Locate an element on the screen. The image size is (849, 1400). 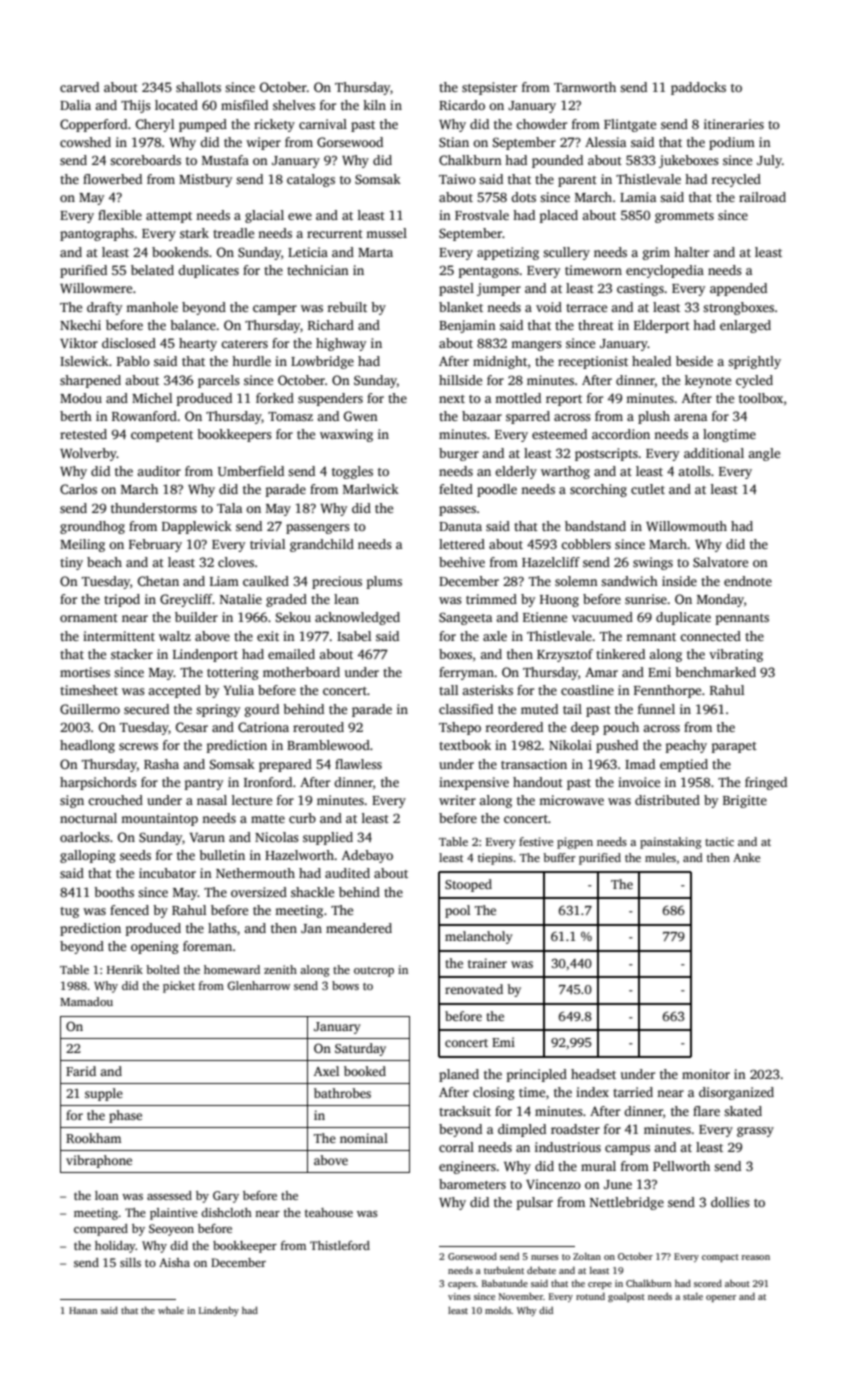
buffer is located at coordinates (559, 857).
